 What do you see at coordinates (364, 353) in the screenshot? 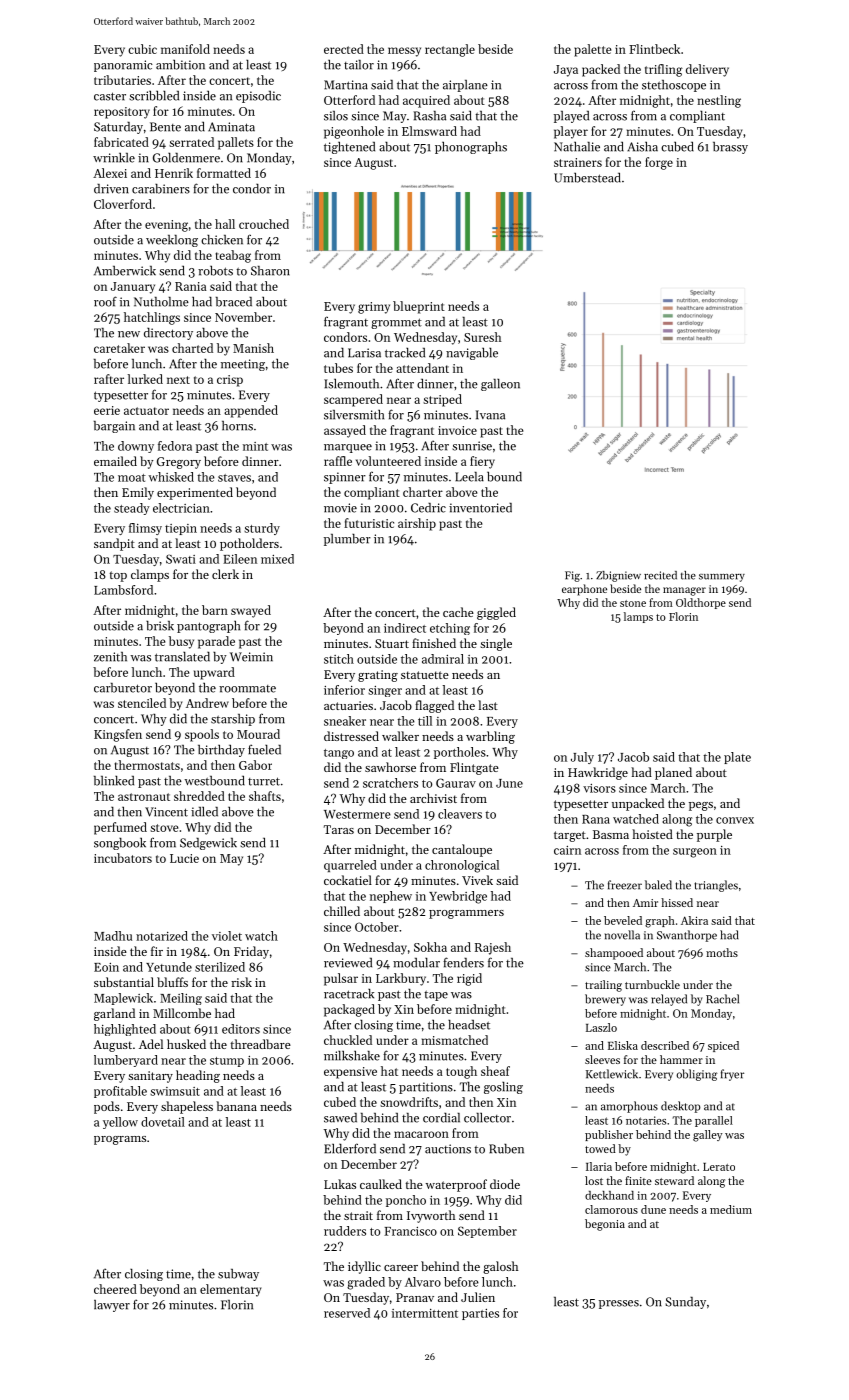
I see `Larisa` at bounding box center [364, 353].
